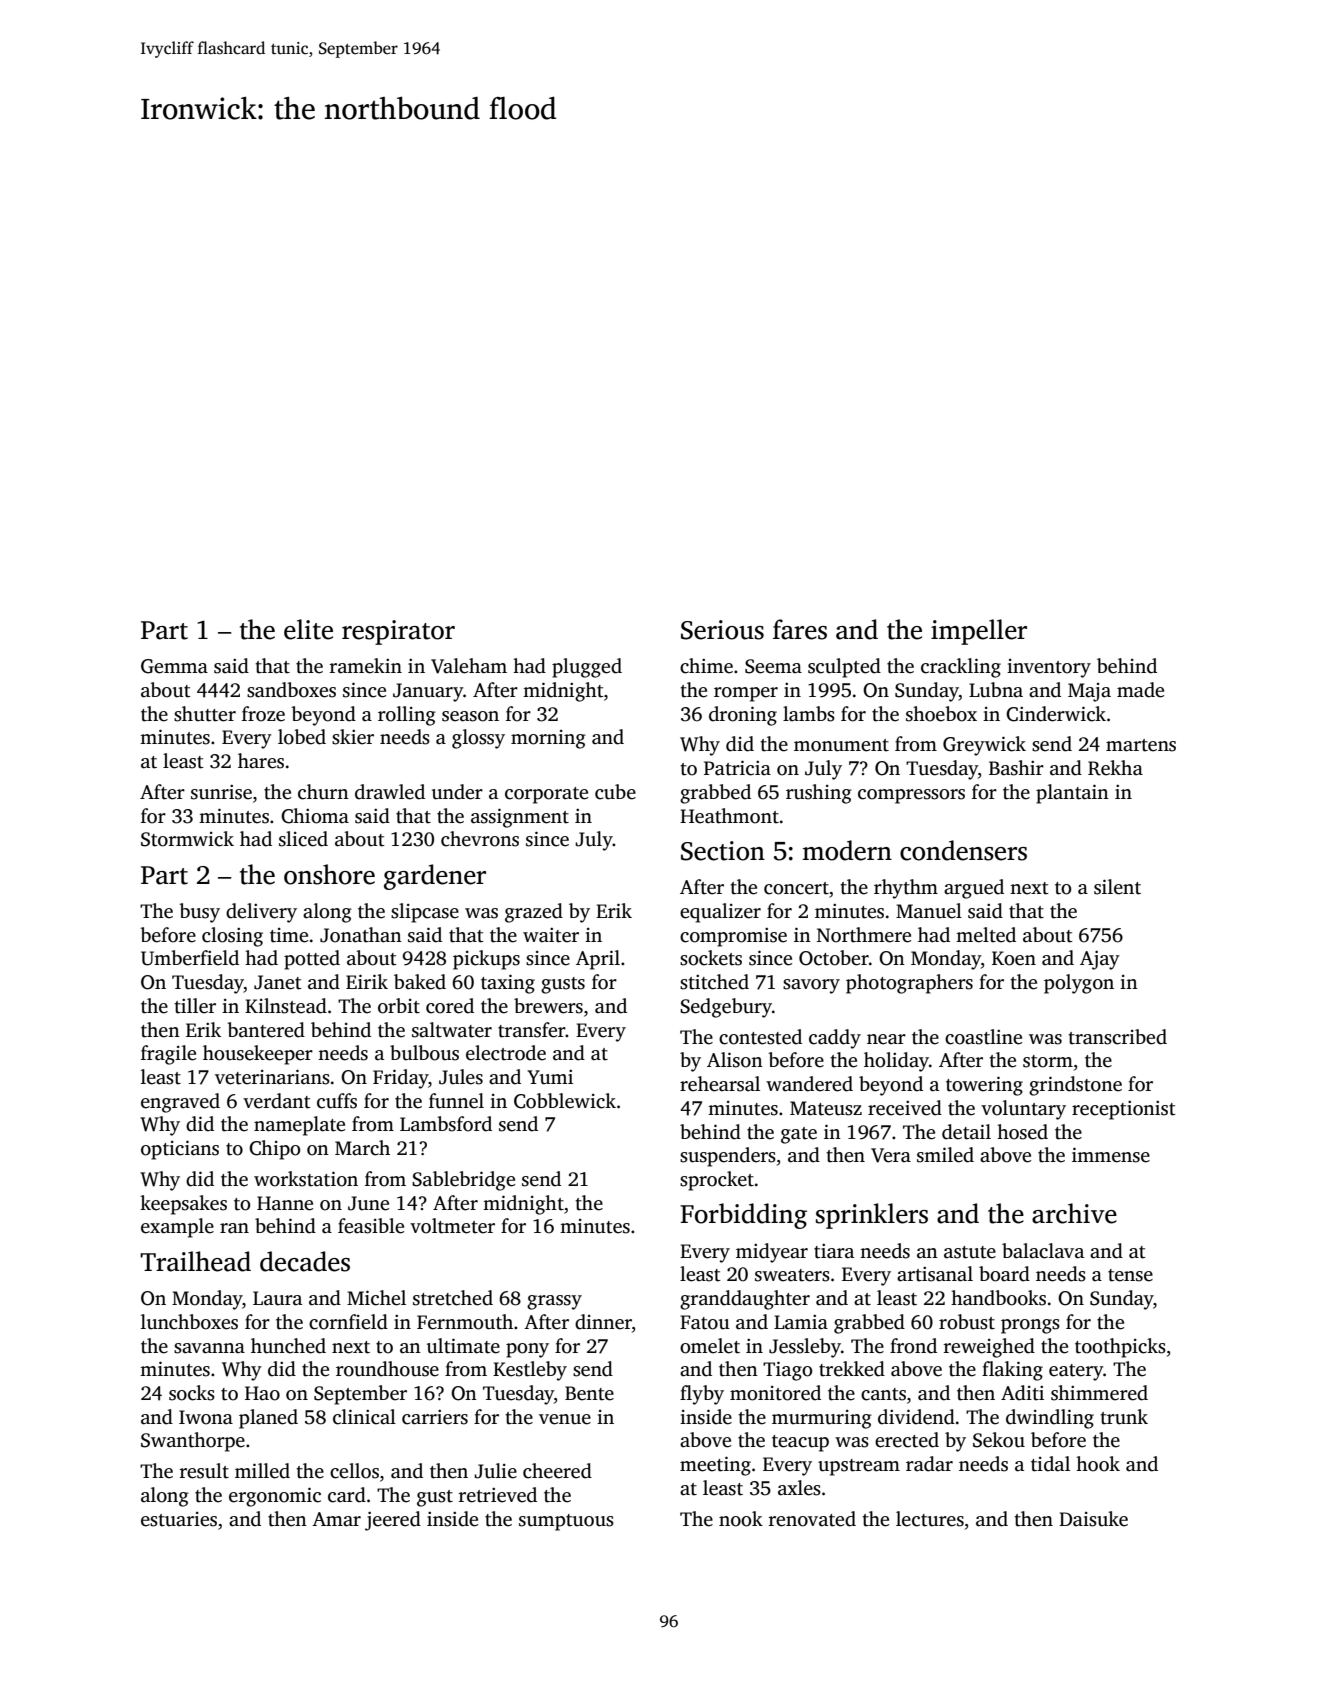 This screenshot has width=1319, height=1707. Describe the element at coordinates (909, 984) in the screenshot. I see `photographers` at that location.
